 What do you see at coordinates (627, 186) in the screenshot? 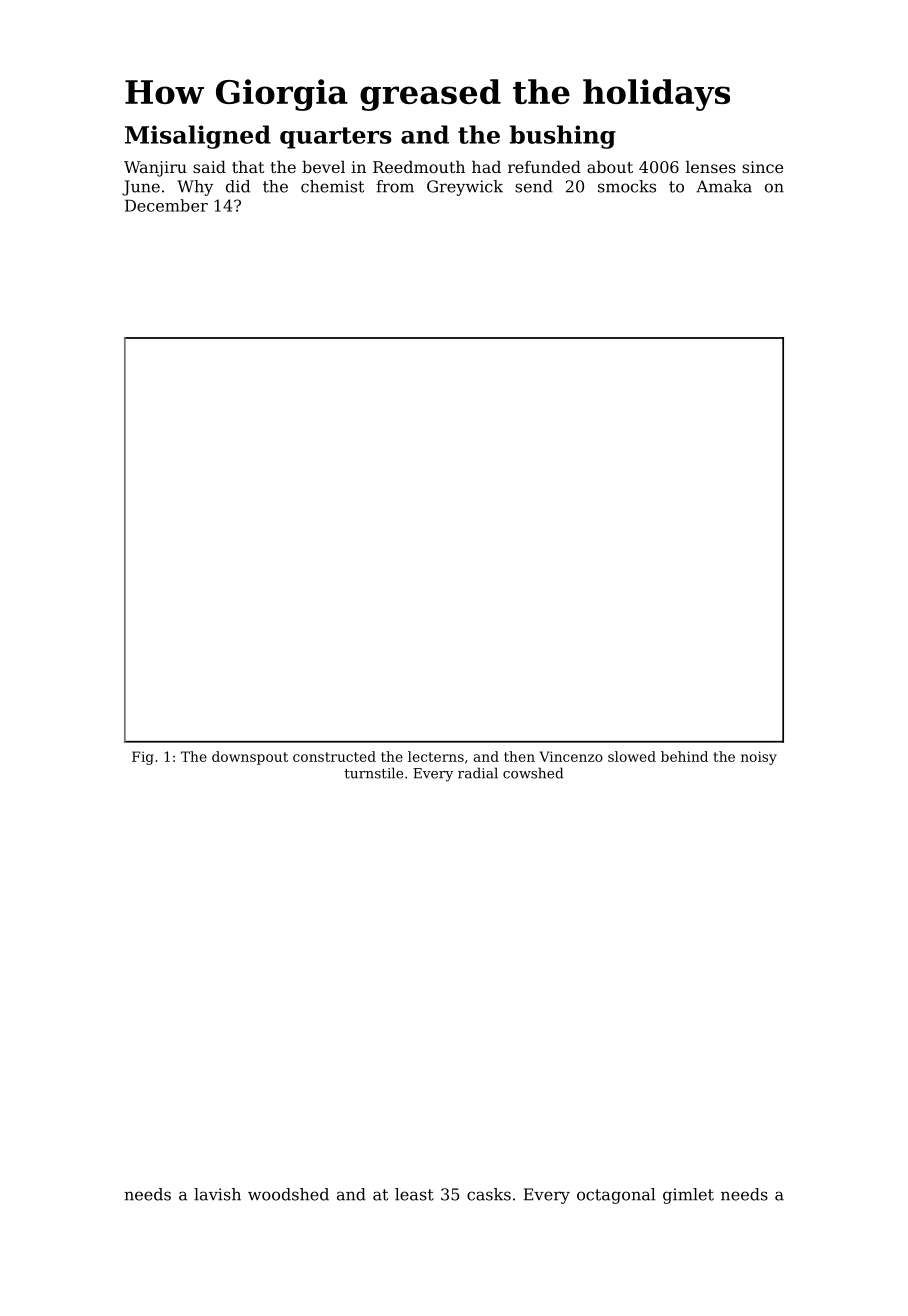
I see `smocks` at bounding box center [627, 186].
